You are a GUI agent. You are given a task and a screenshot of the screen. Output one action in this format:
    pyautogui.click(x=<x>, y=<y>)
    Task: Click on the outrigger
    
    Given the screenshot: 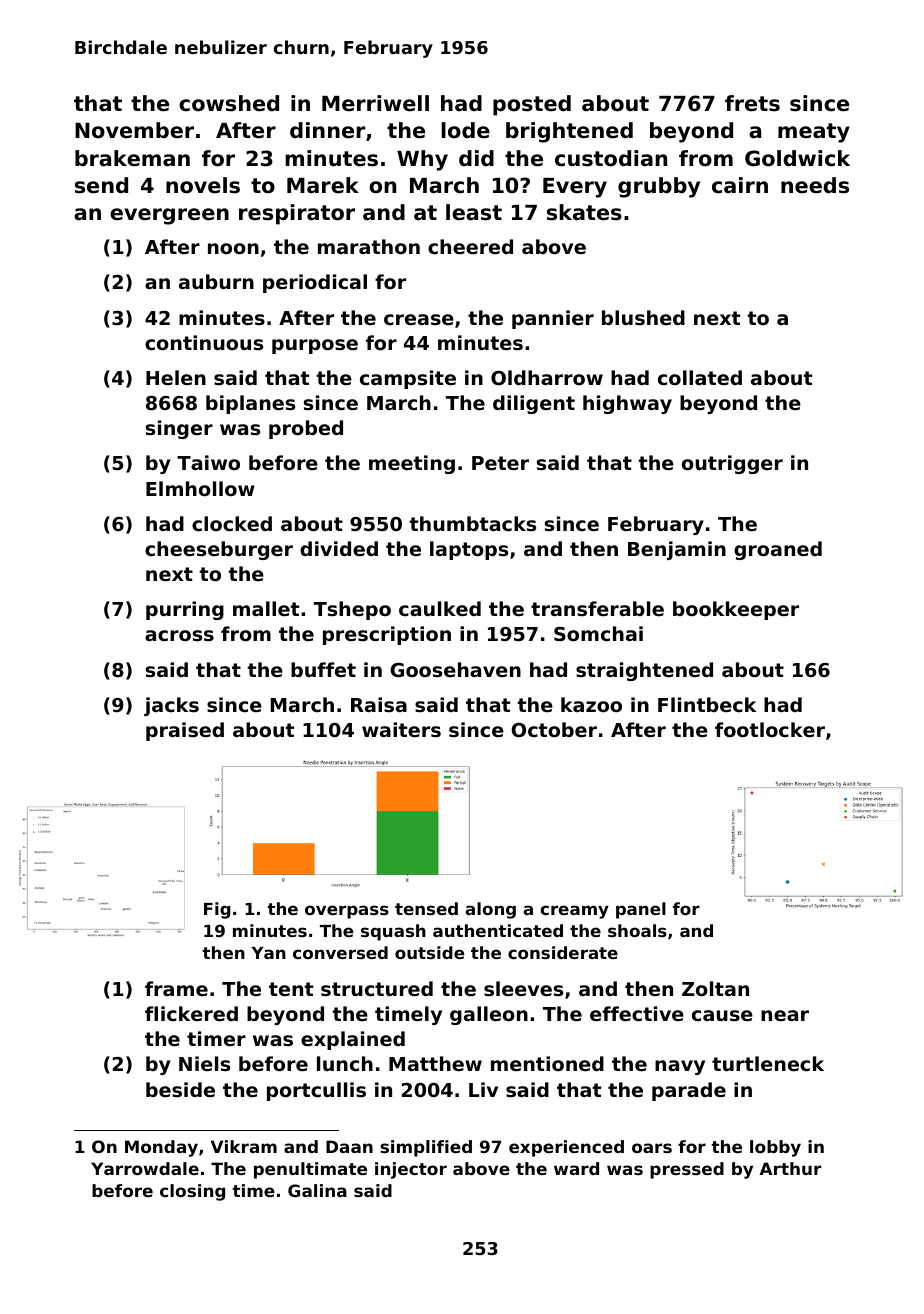 What is the action you would take?
    pyautogui.click(x=732, y=464)
